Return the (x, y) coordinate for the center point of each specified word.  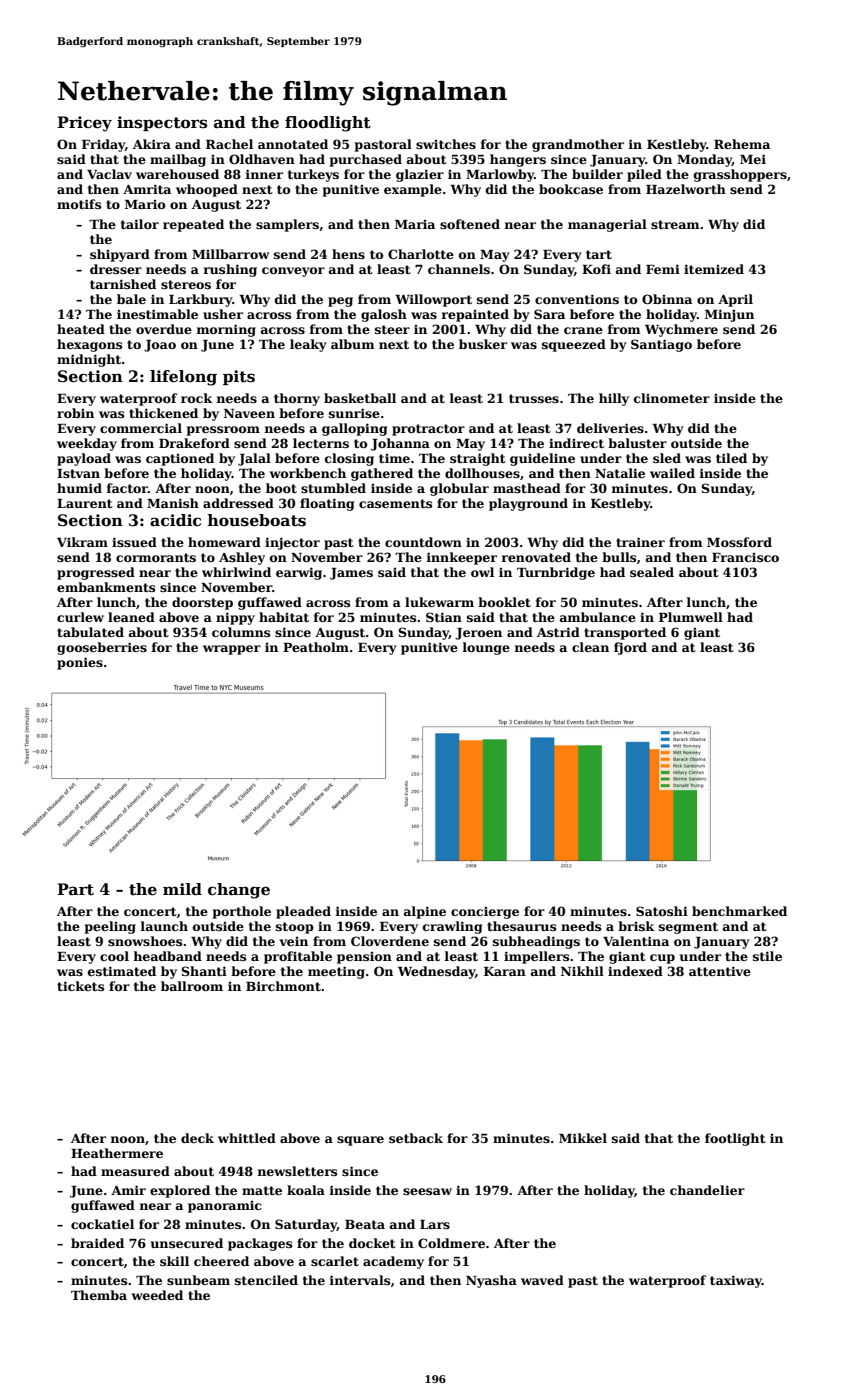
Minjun (729, 315)
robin (75, 413)
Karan (505, 971)
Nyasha (491, 1281)
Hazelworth (686, 189)
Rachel (229, 144)
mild (182, 889)
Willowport (433, 300)
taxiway (736, 1281)
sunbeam (198, 1280)
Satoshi (662, 911)
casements (395, 503)
